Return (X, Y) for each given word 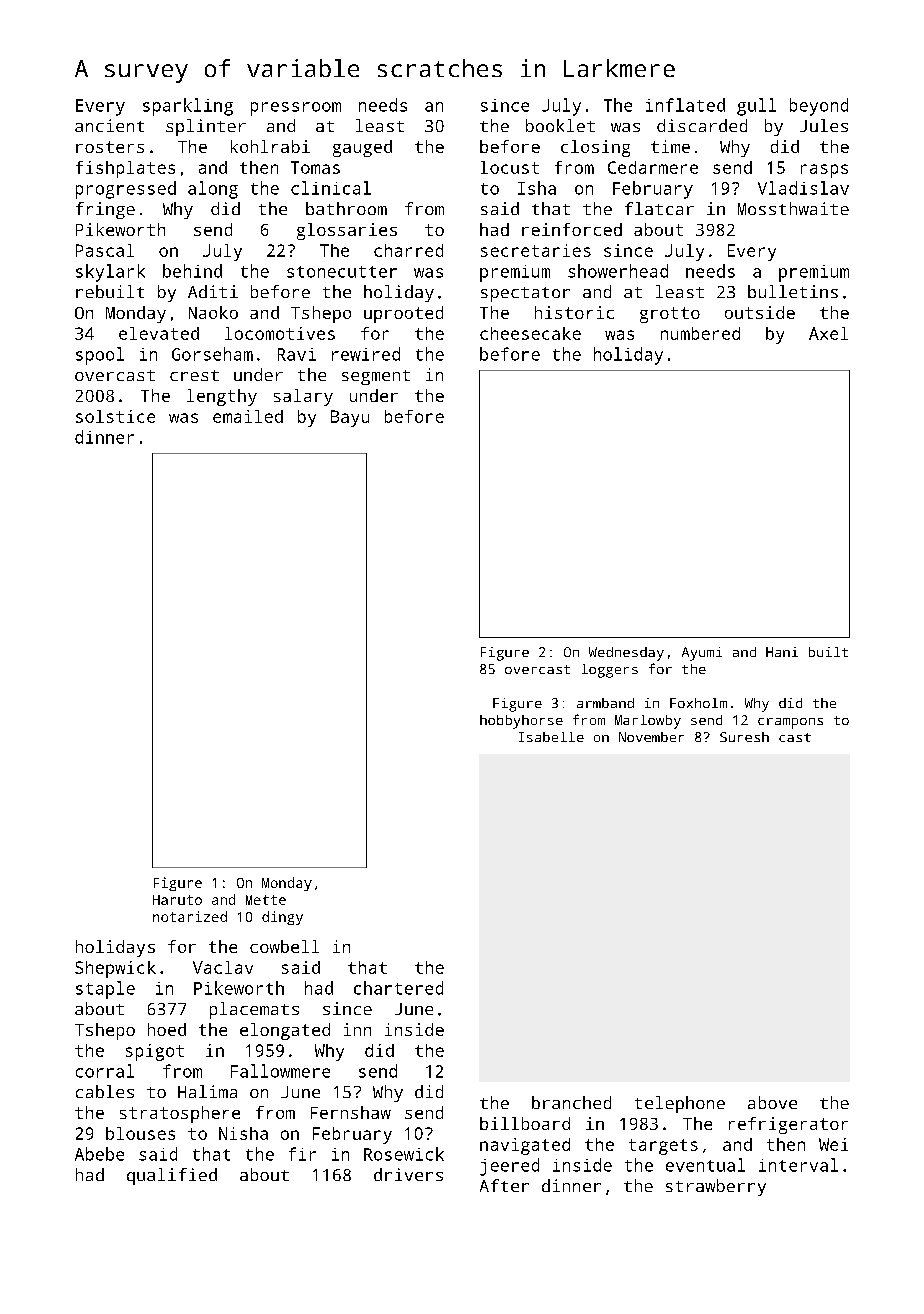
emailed (248, 416)
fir (302, 1154)
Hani (782, 652)
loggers (610, 671)
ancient (109, 125)
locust (510, 167)
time (670, 146)
